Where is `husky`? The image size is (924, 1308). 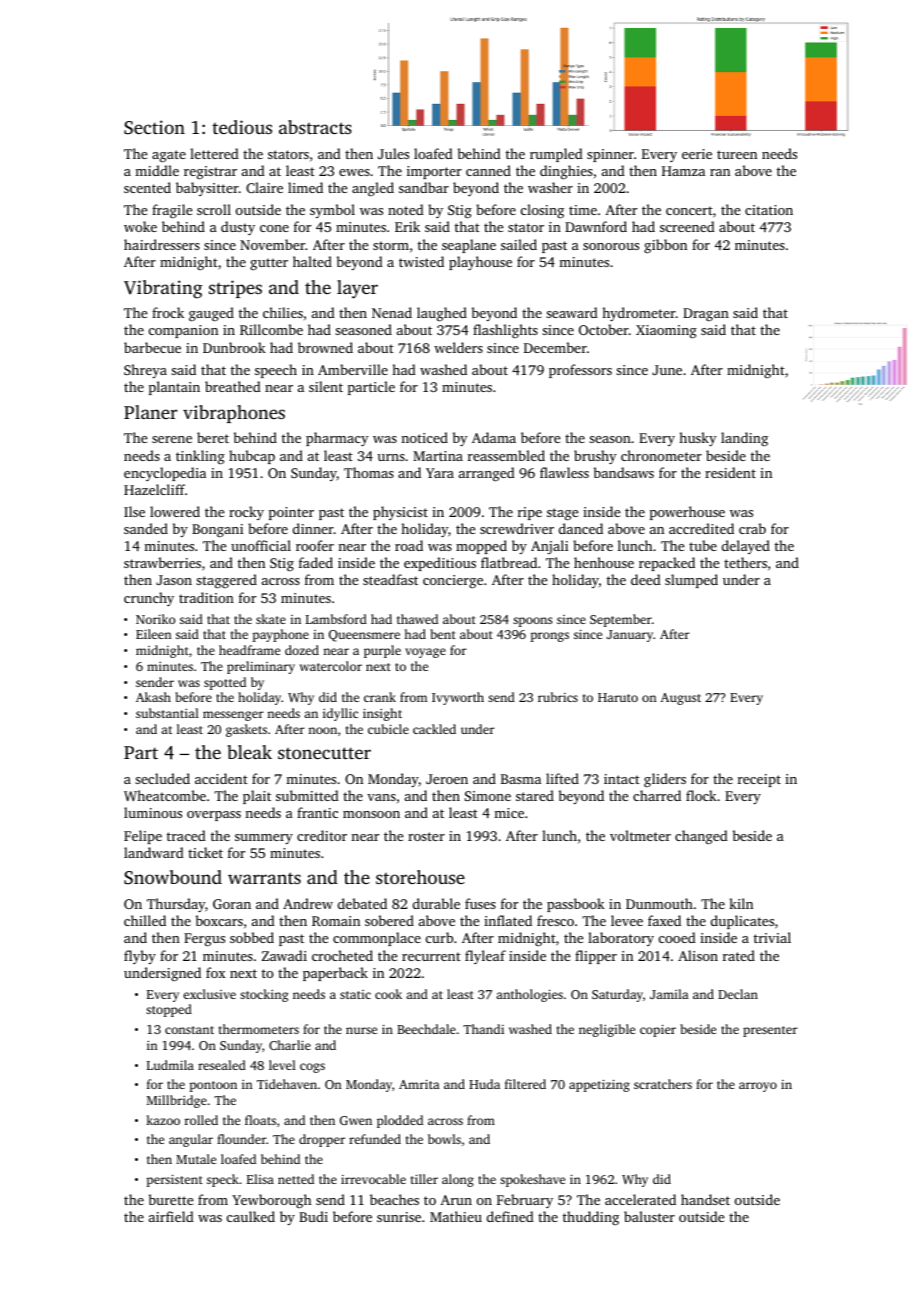
husky is located at coordinates (698, 439).
